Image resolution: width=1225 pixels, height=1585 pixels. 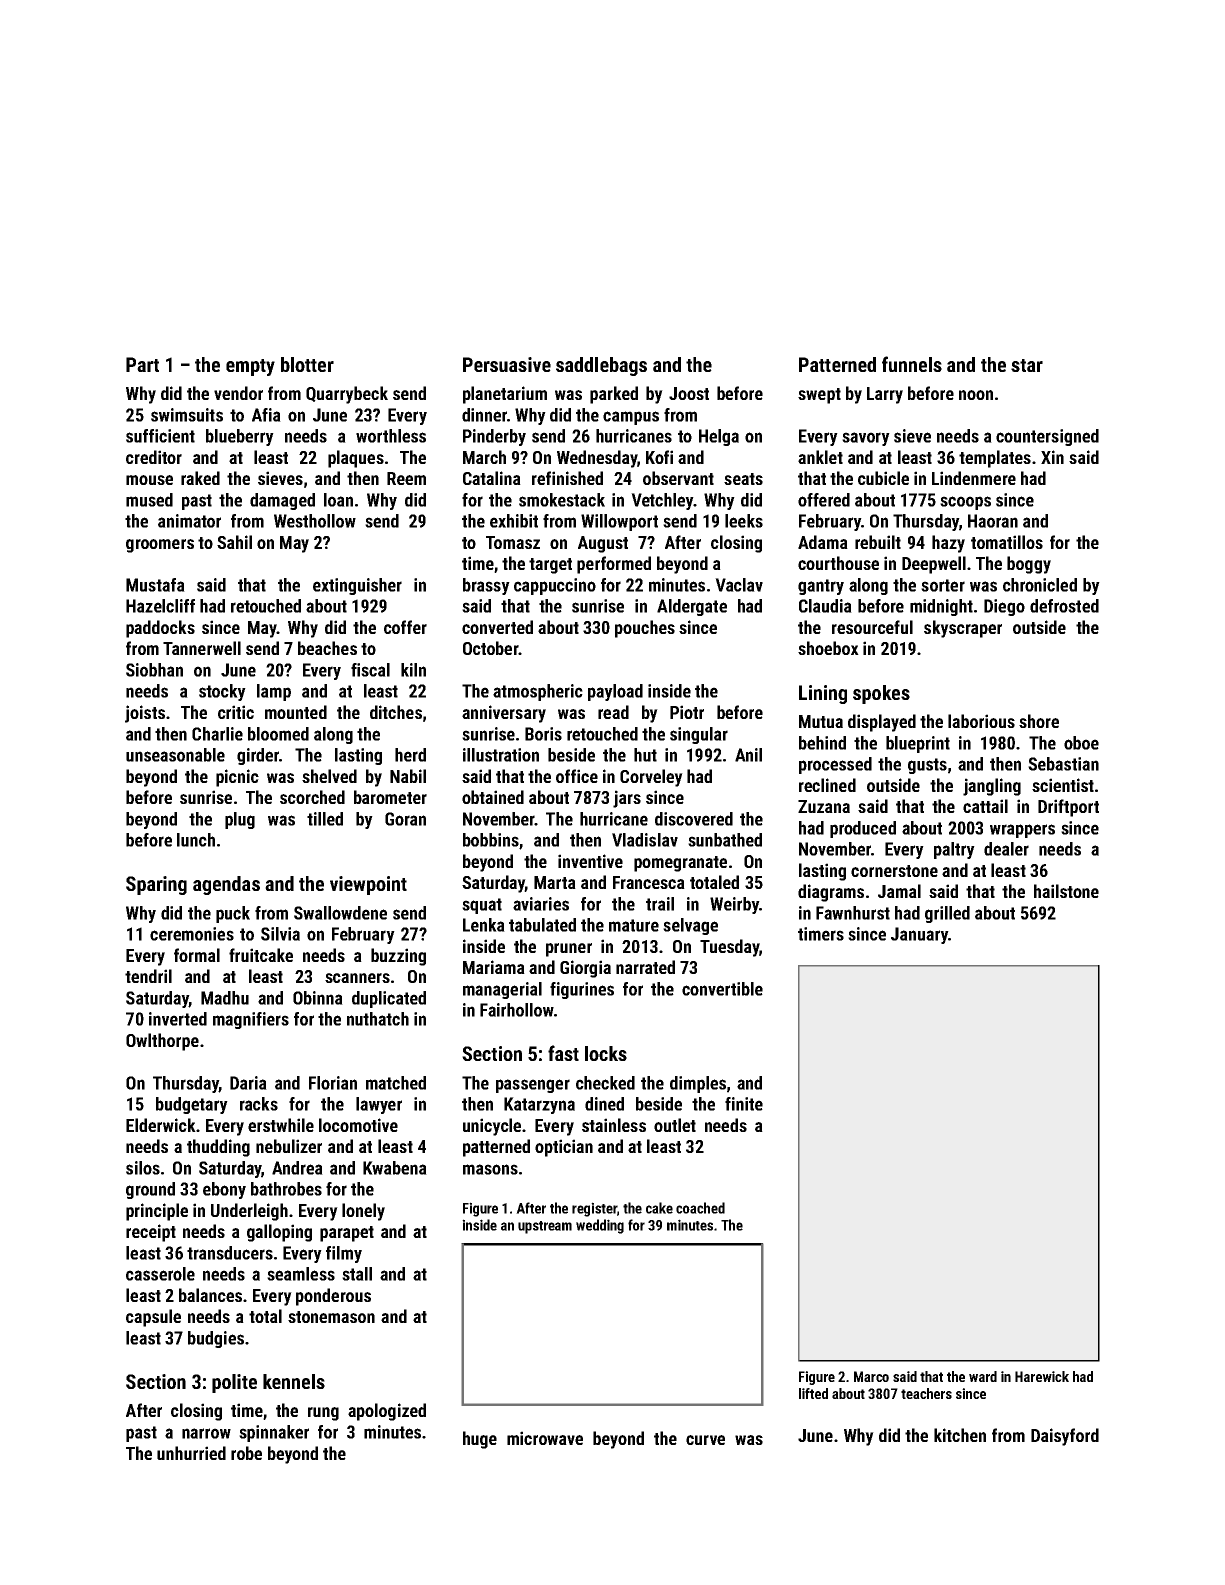 I want to click on templates, so click(x=995, y=459).
